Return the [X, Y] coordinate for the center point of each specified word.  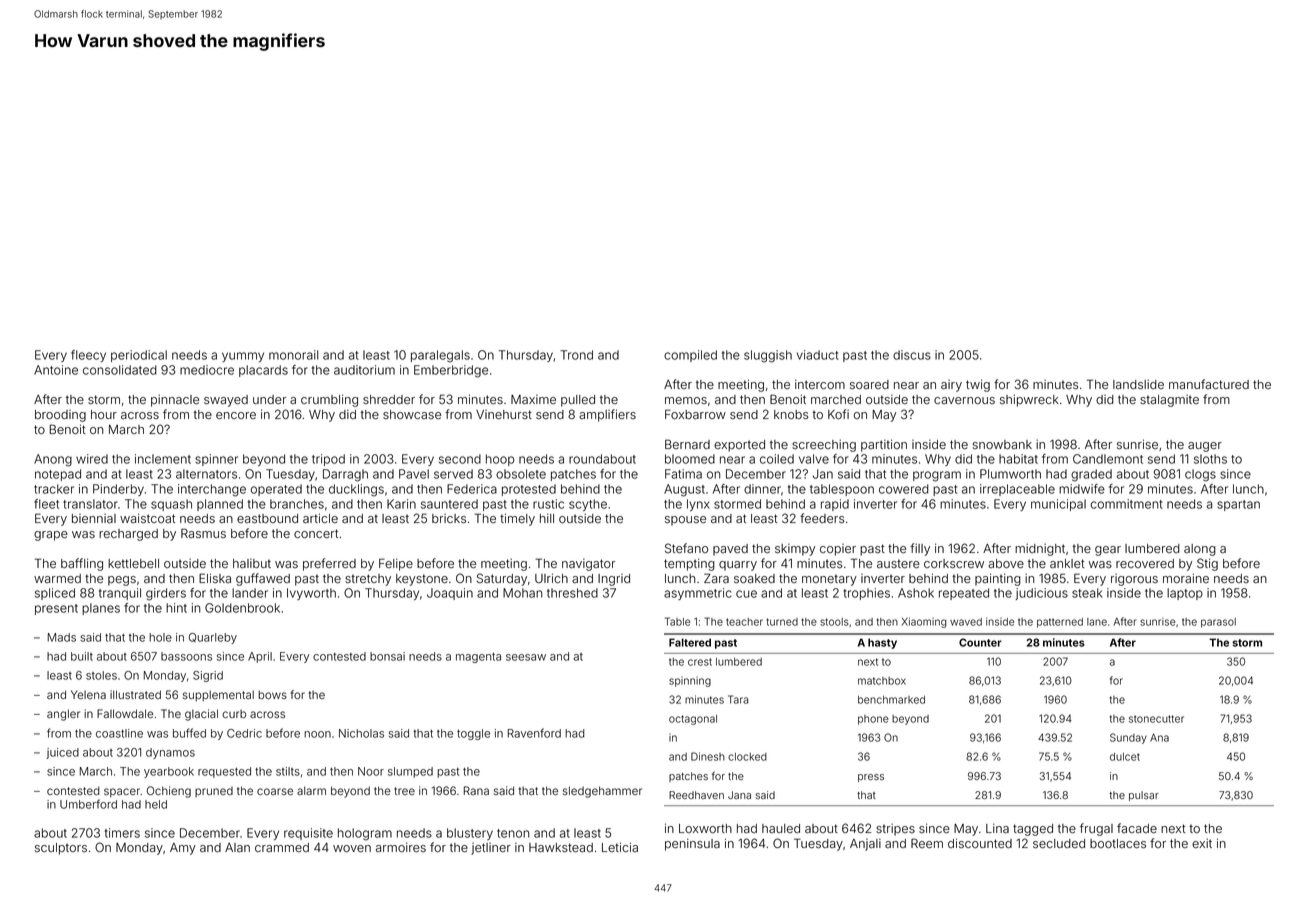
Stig [1207, 564]
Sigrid [208, 676]
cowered [904, 489]
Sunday [1128, 738]
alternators [206, 474]
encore [236, 415]
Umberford [88, 804]
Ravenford [534, 733]
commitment [1126, 504]
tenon [513, 833]
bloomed [690, 459]
